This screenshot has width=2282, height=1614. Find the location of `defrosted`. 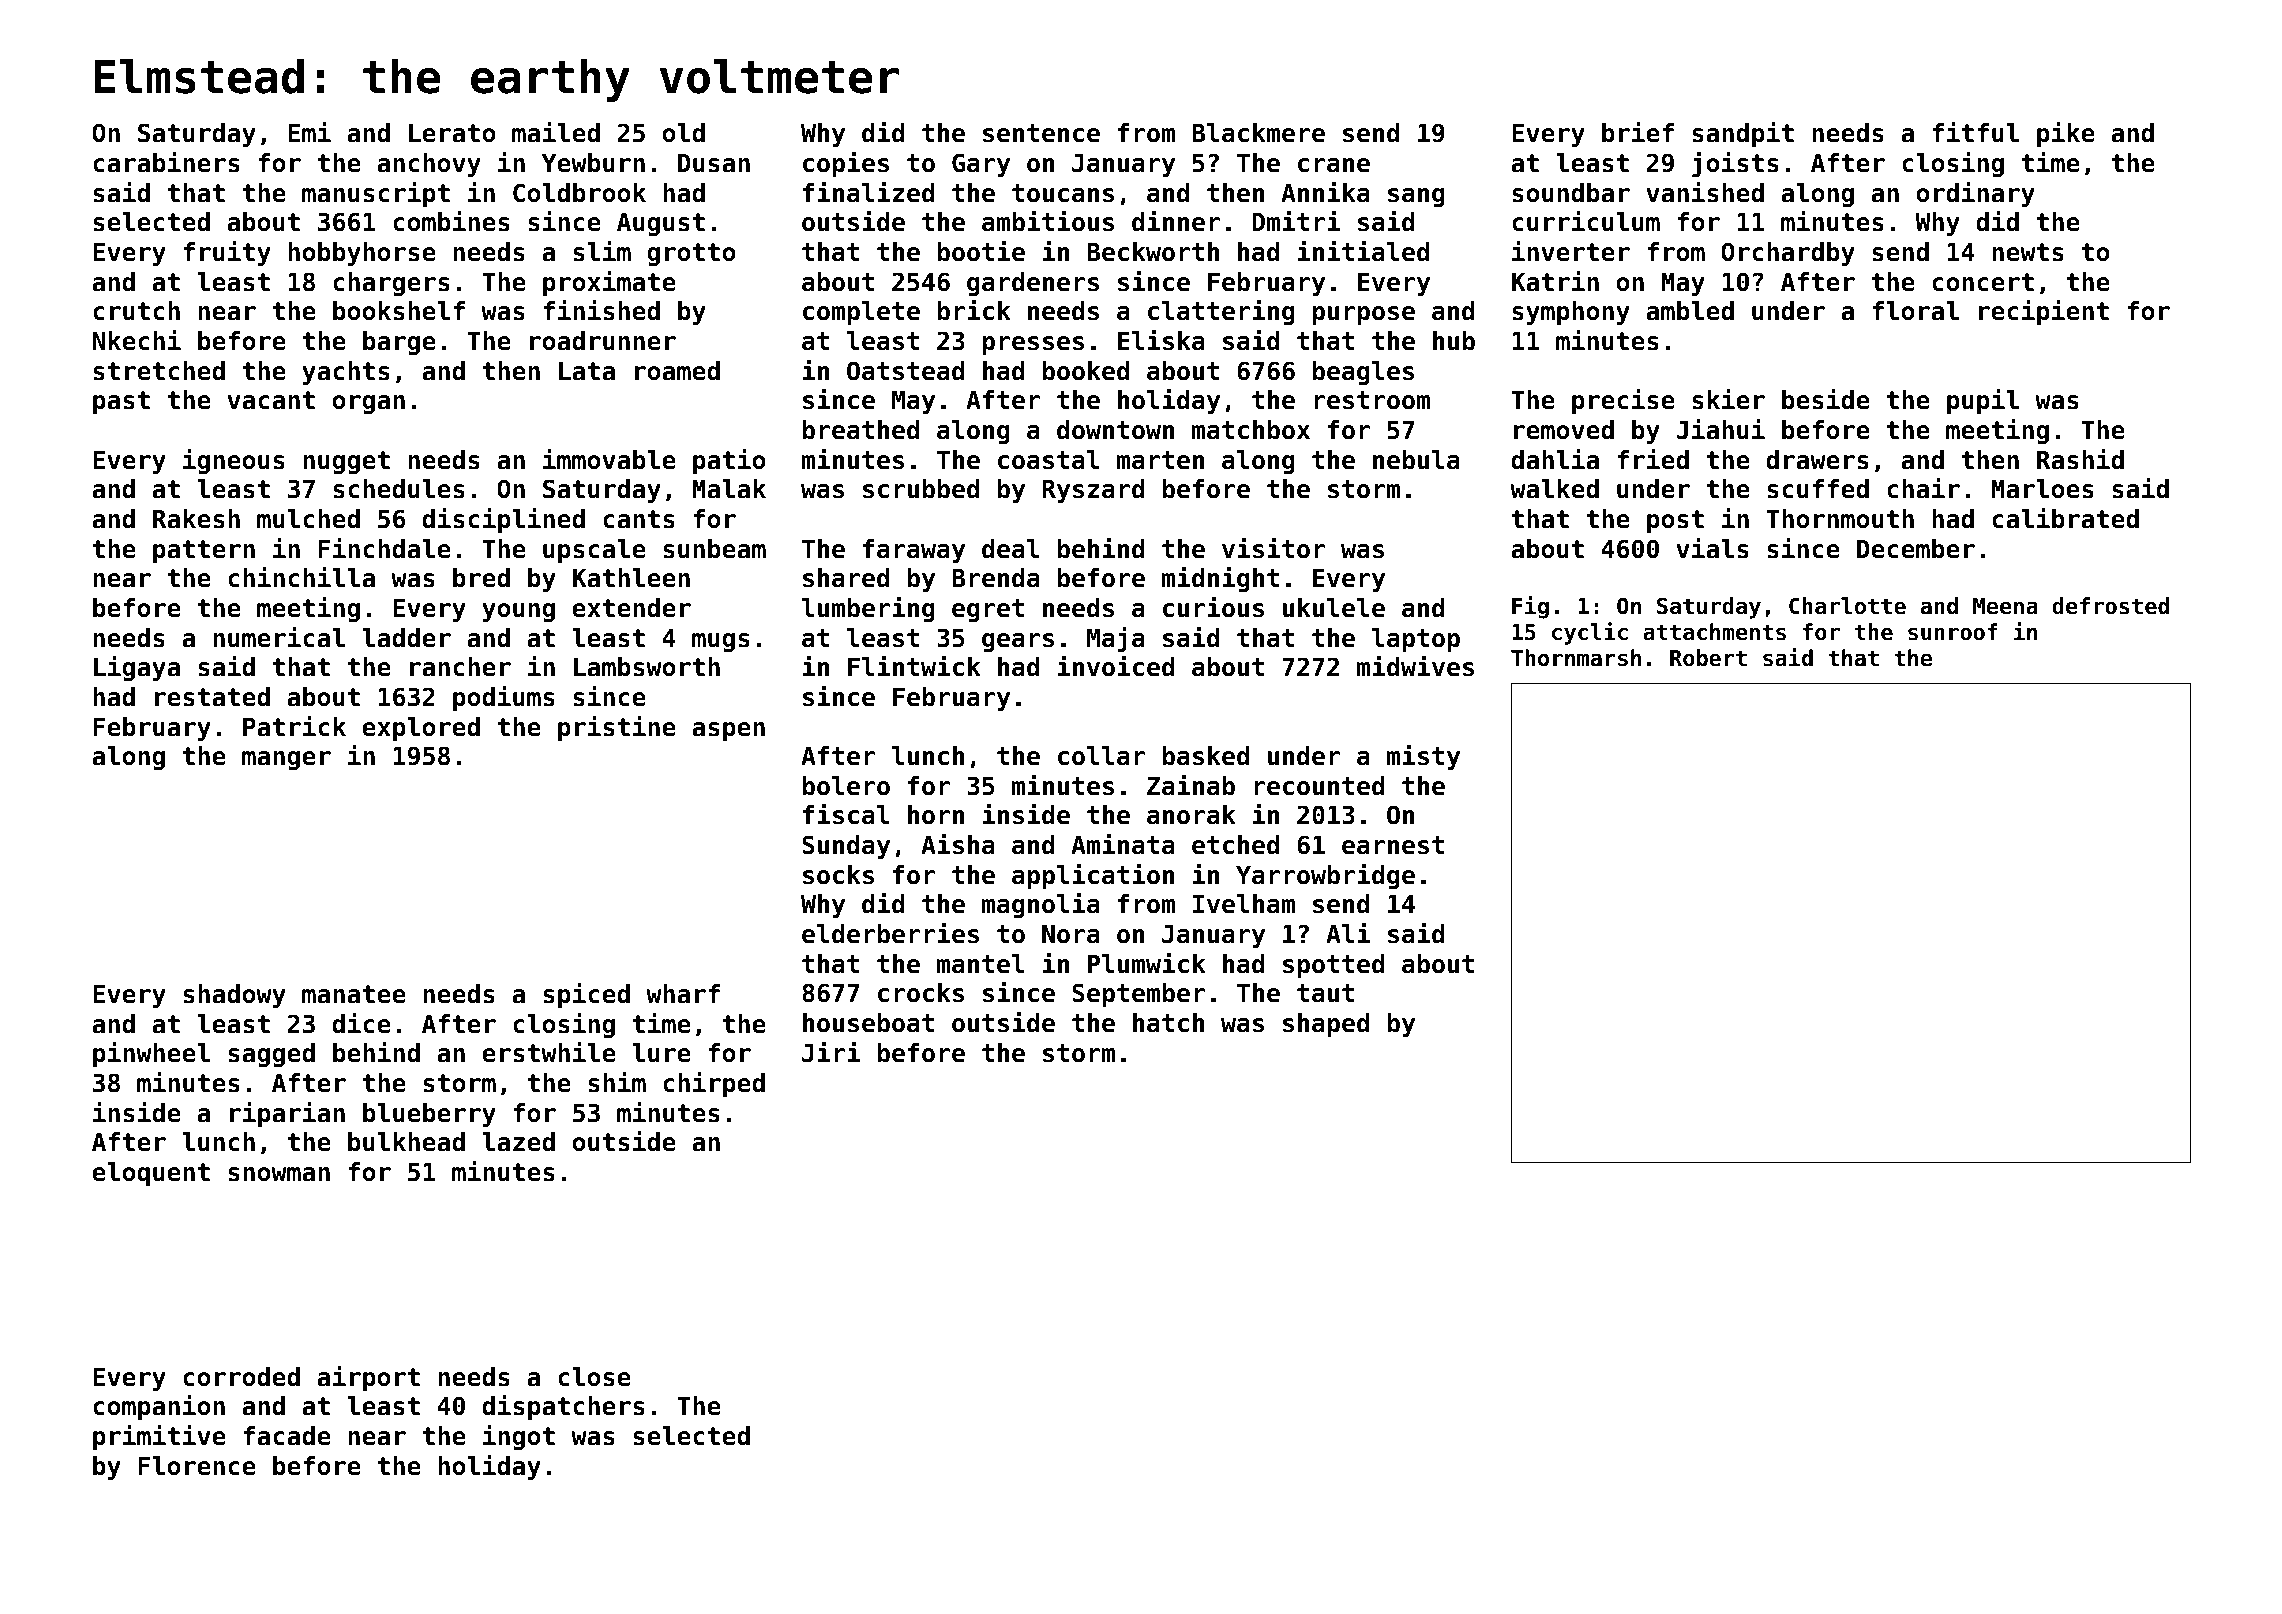

defrosted is located at coordinates (2110, 606).
